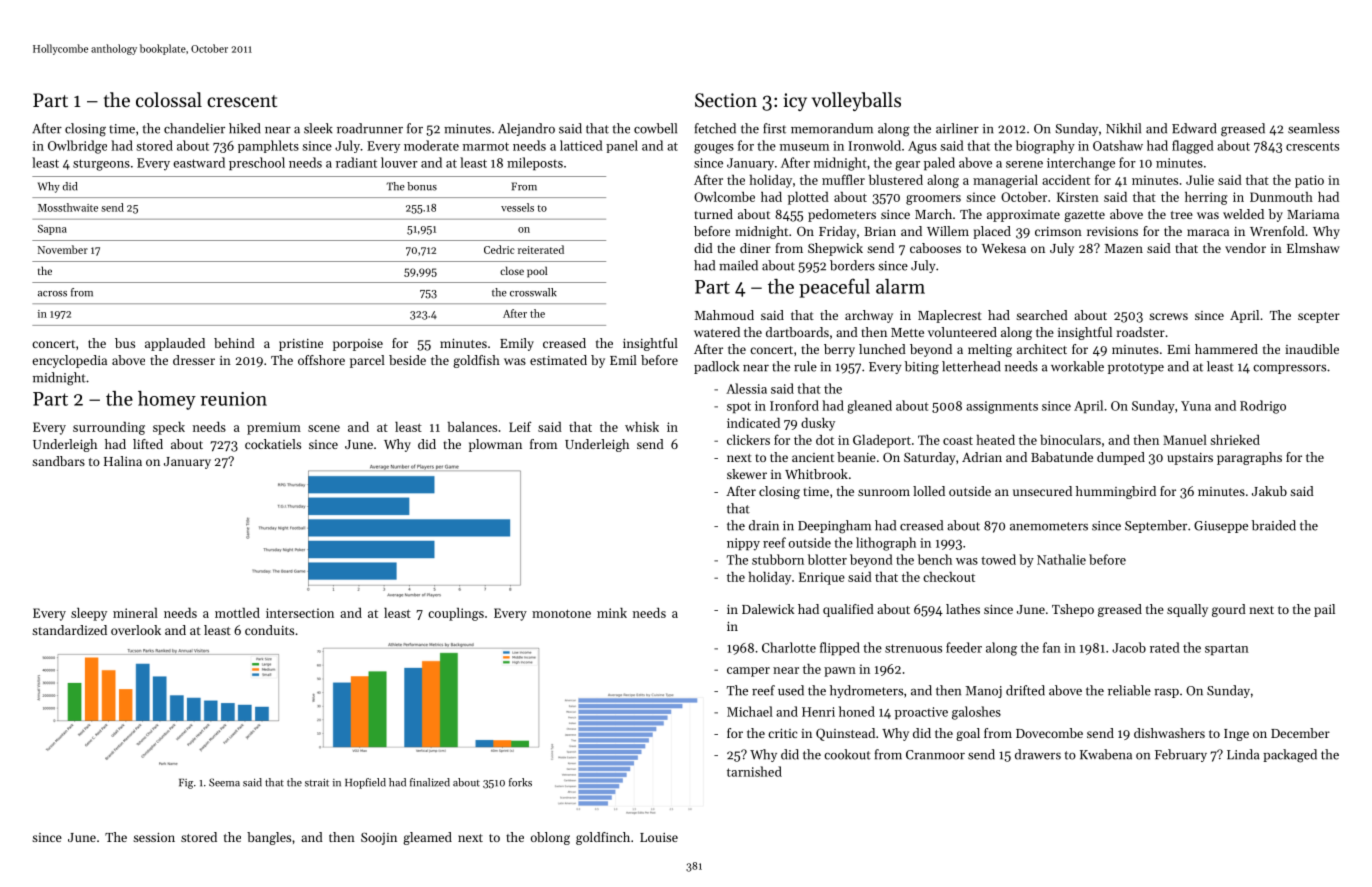 This screenshot has width=1372, height=887. What do you see at coordinates (795, 102) in the screenshot?
I see `icy` at bounding box center [795, 102].
